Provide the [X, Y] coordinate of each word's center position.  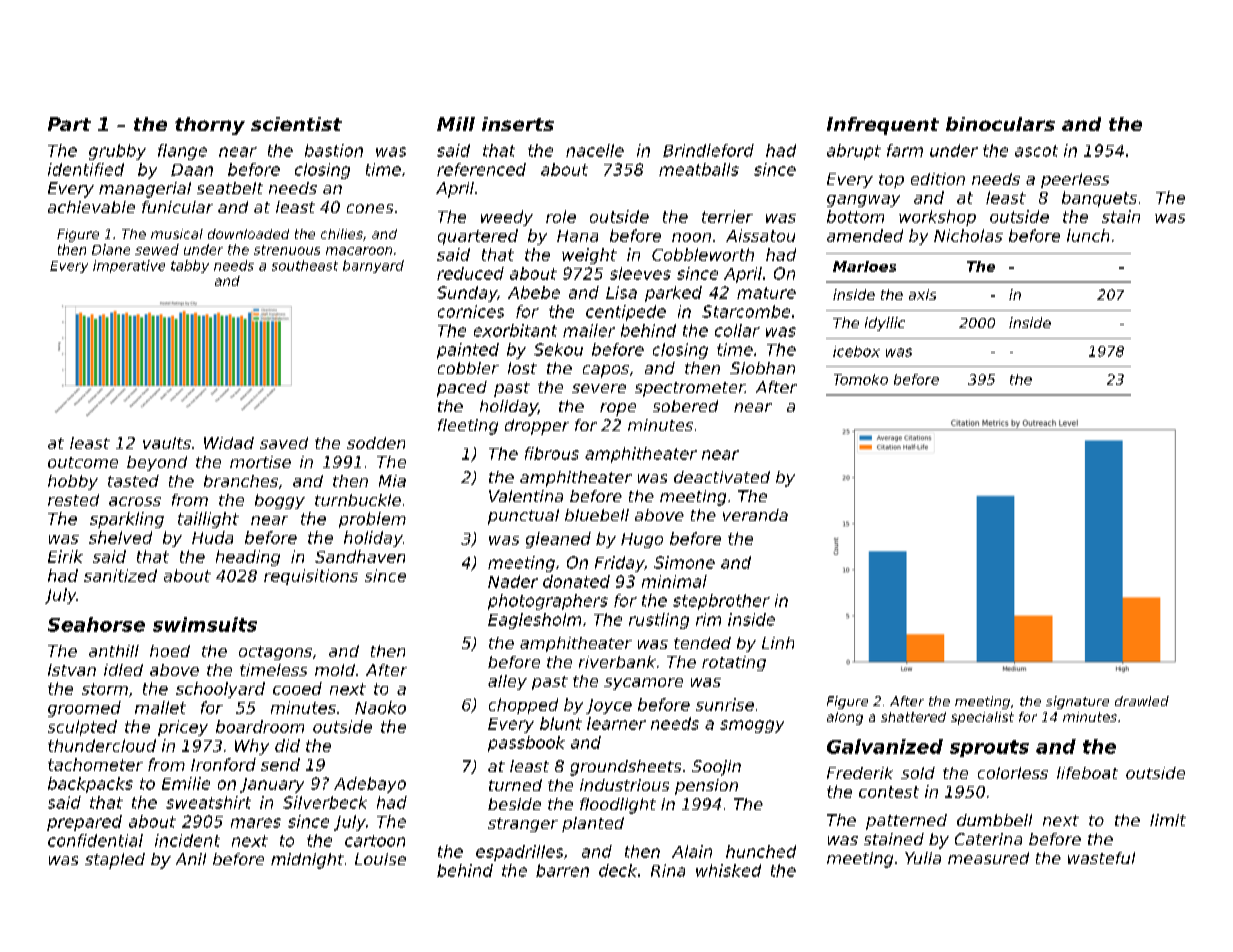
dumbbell [994, 820]
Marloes [864, 266]
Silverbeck [325, 802]
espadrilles [519, 853]
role [561, 216]
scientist [296, 124]
